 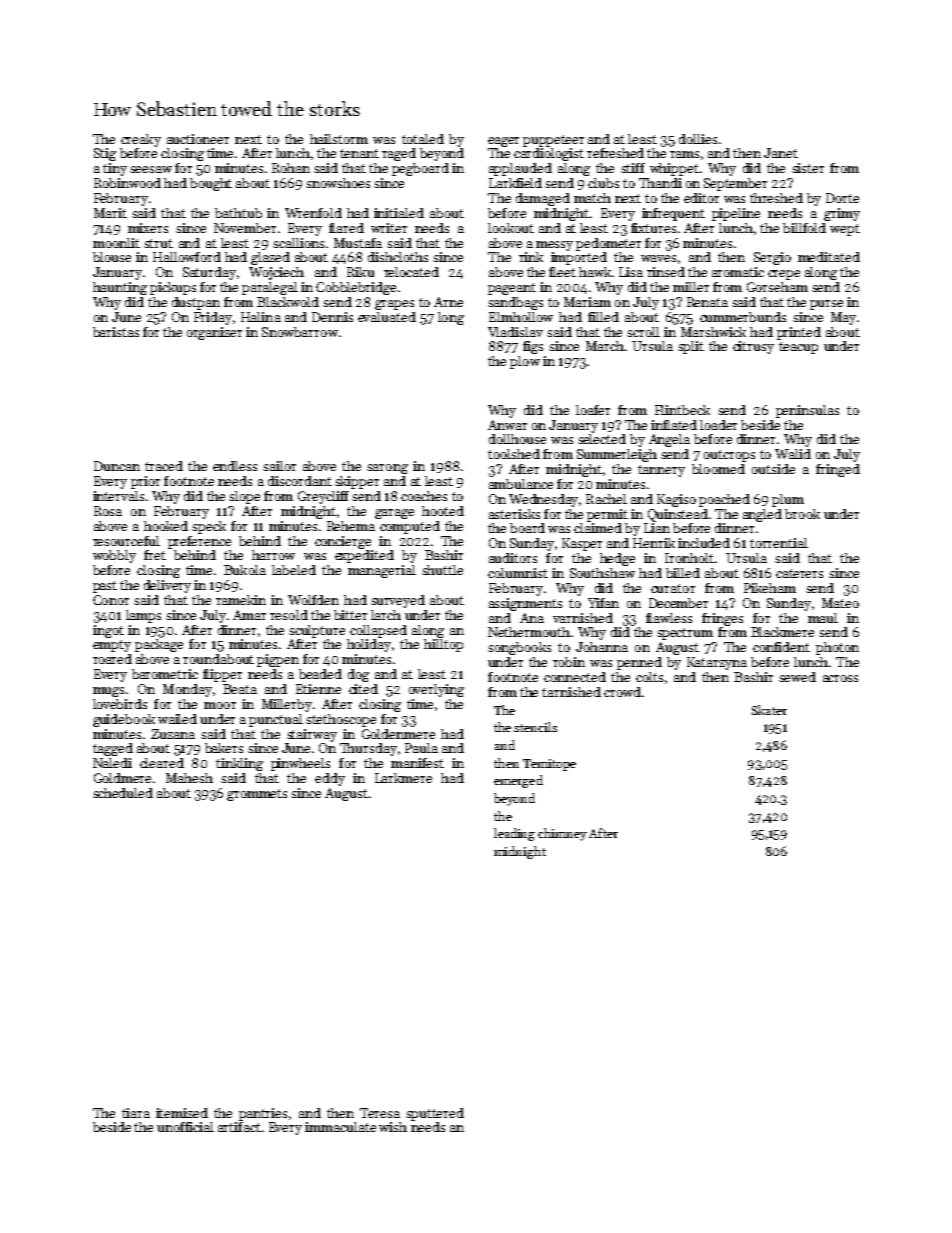 What do you see at coordinates (350, 615) in the screenshot?
I see `bitter` at bounding box center [350, 615].
